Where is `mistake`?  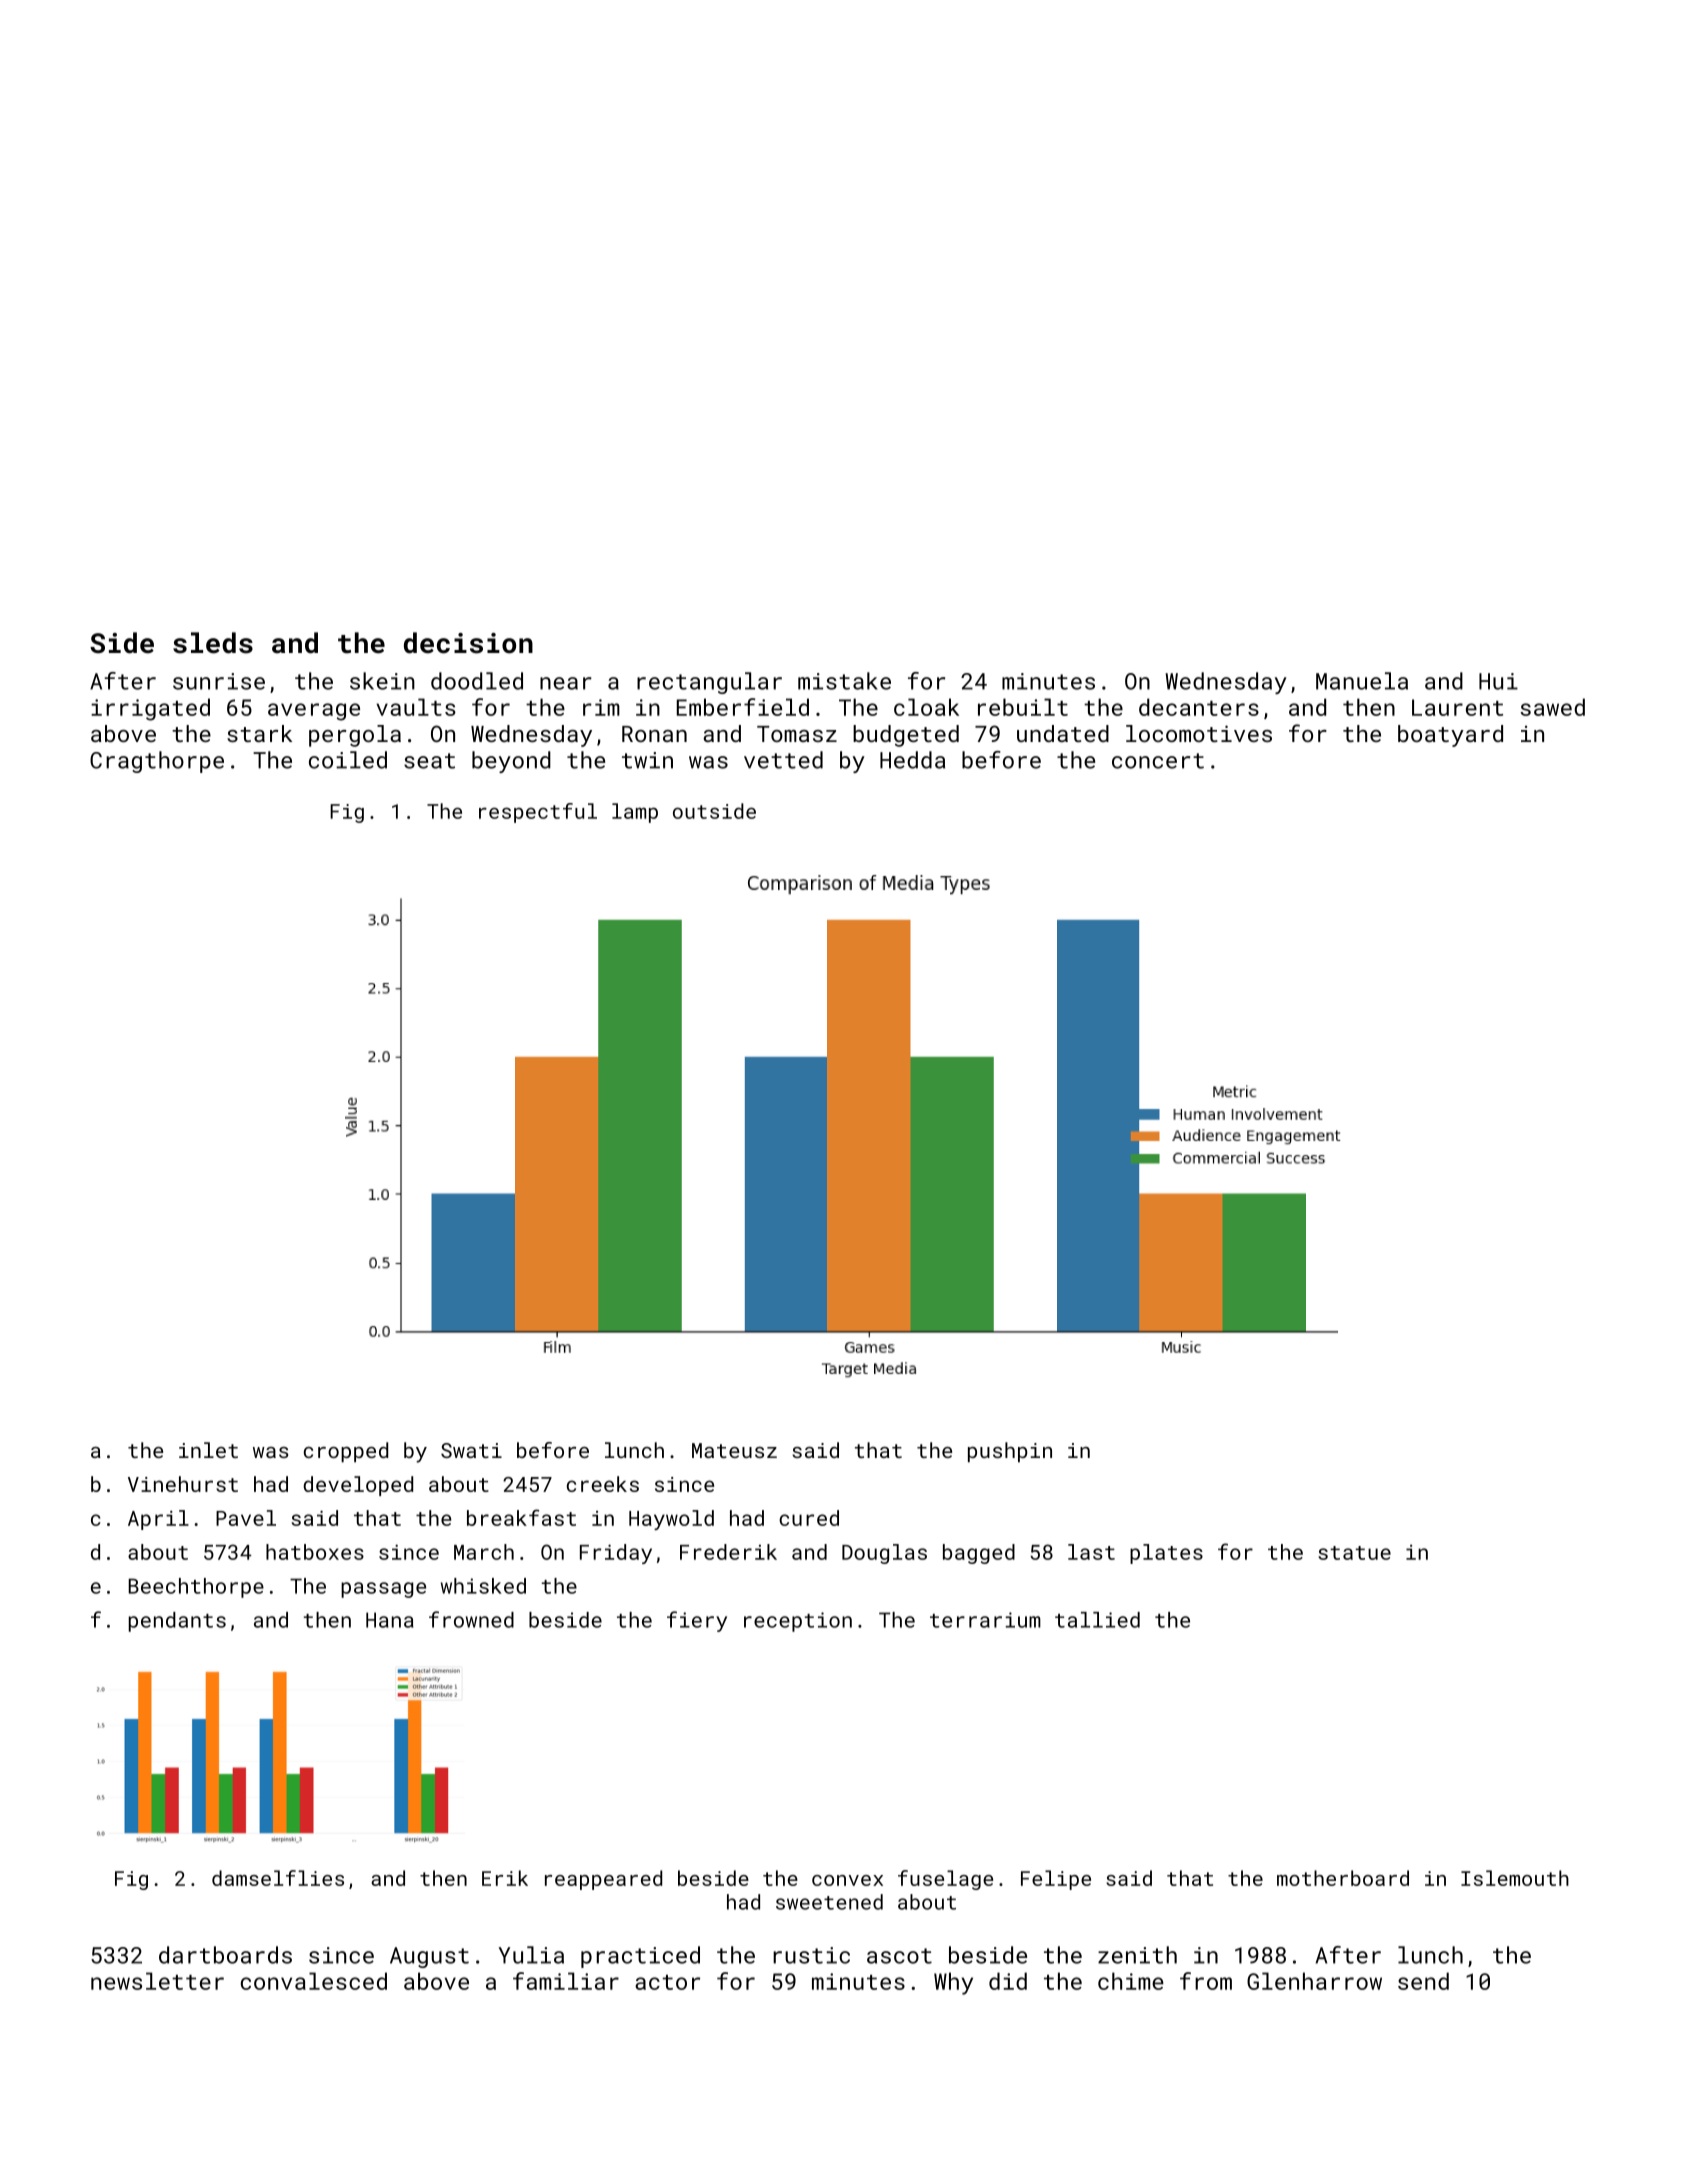 mistake is located at coordinates (844, 681).
